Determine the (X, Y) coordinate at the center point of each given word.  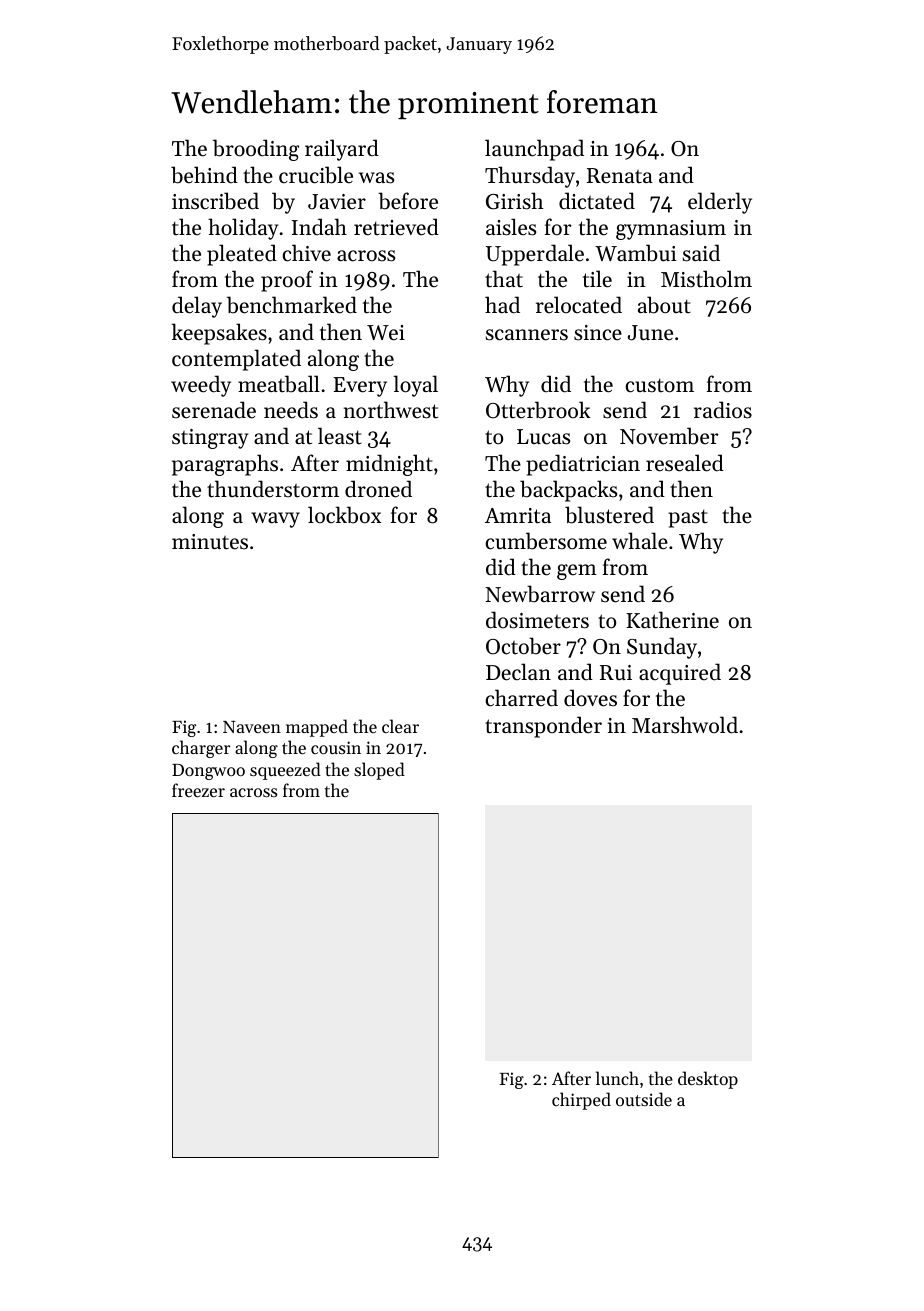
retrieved (396, 227)
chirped (581, 1101)
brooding (256, 150)
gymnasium (671, 230)
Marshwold (685, 725)
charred (522, 698)
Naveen (252, 727)
